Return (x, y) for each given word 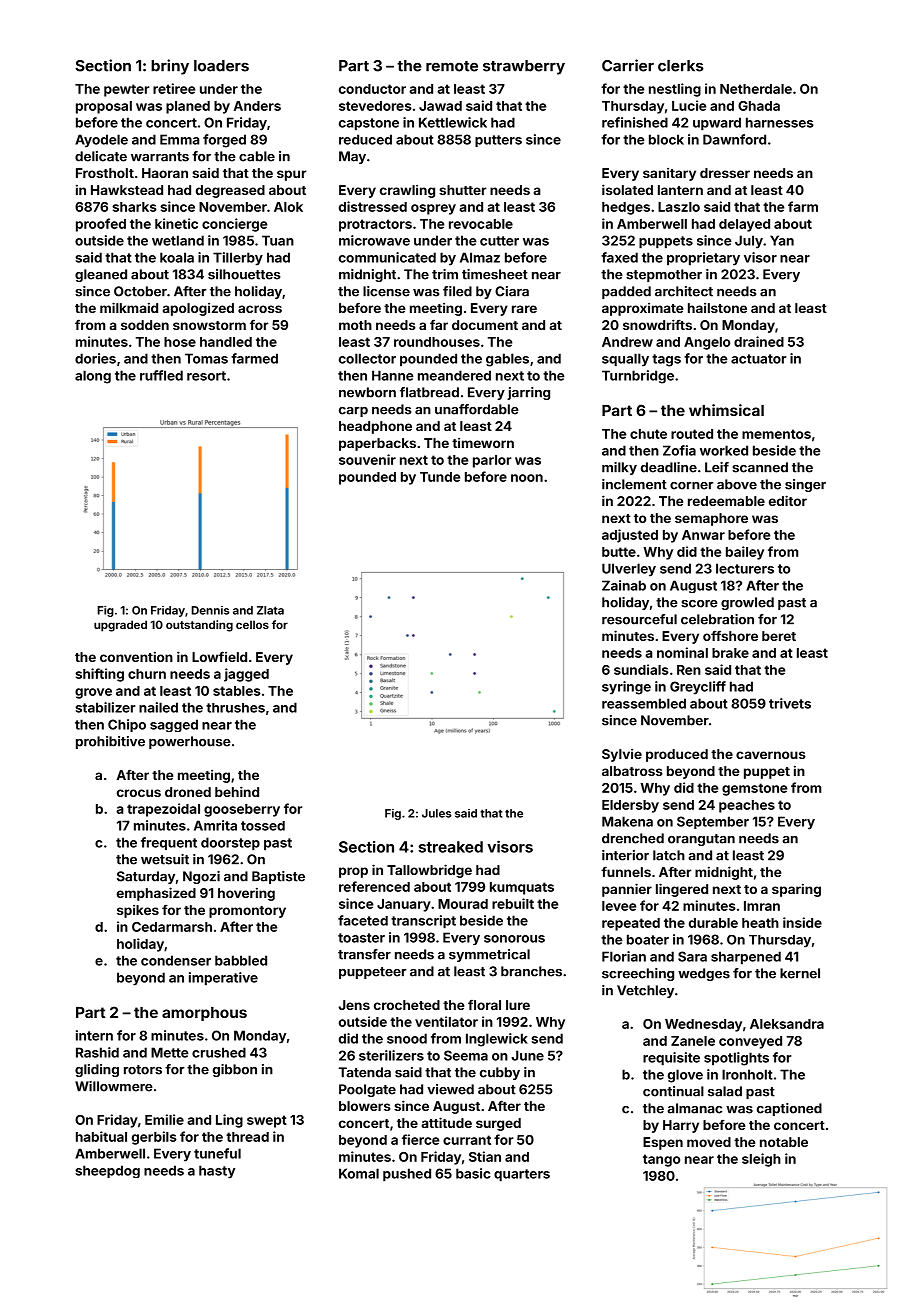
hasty (217, 1172)
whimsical (726, 410)
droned (188, 792)
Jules (436, 813)
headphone (375, 427)
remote (452, 66)
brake (730, 653)
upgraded (120, 626)
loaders (221, 66)
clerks (681, 66)
